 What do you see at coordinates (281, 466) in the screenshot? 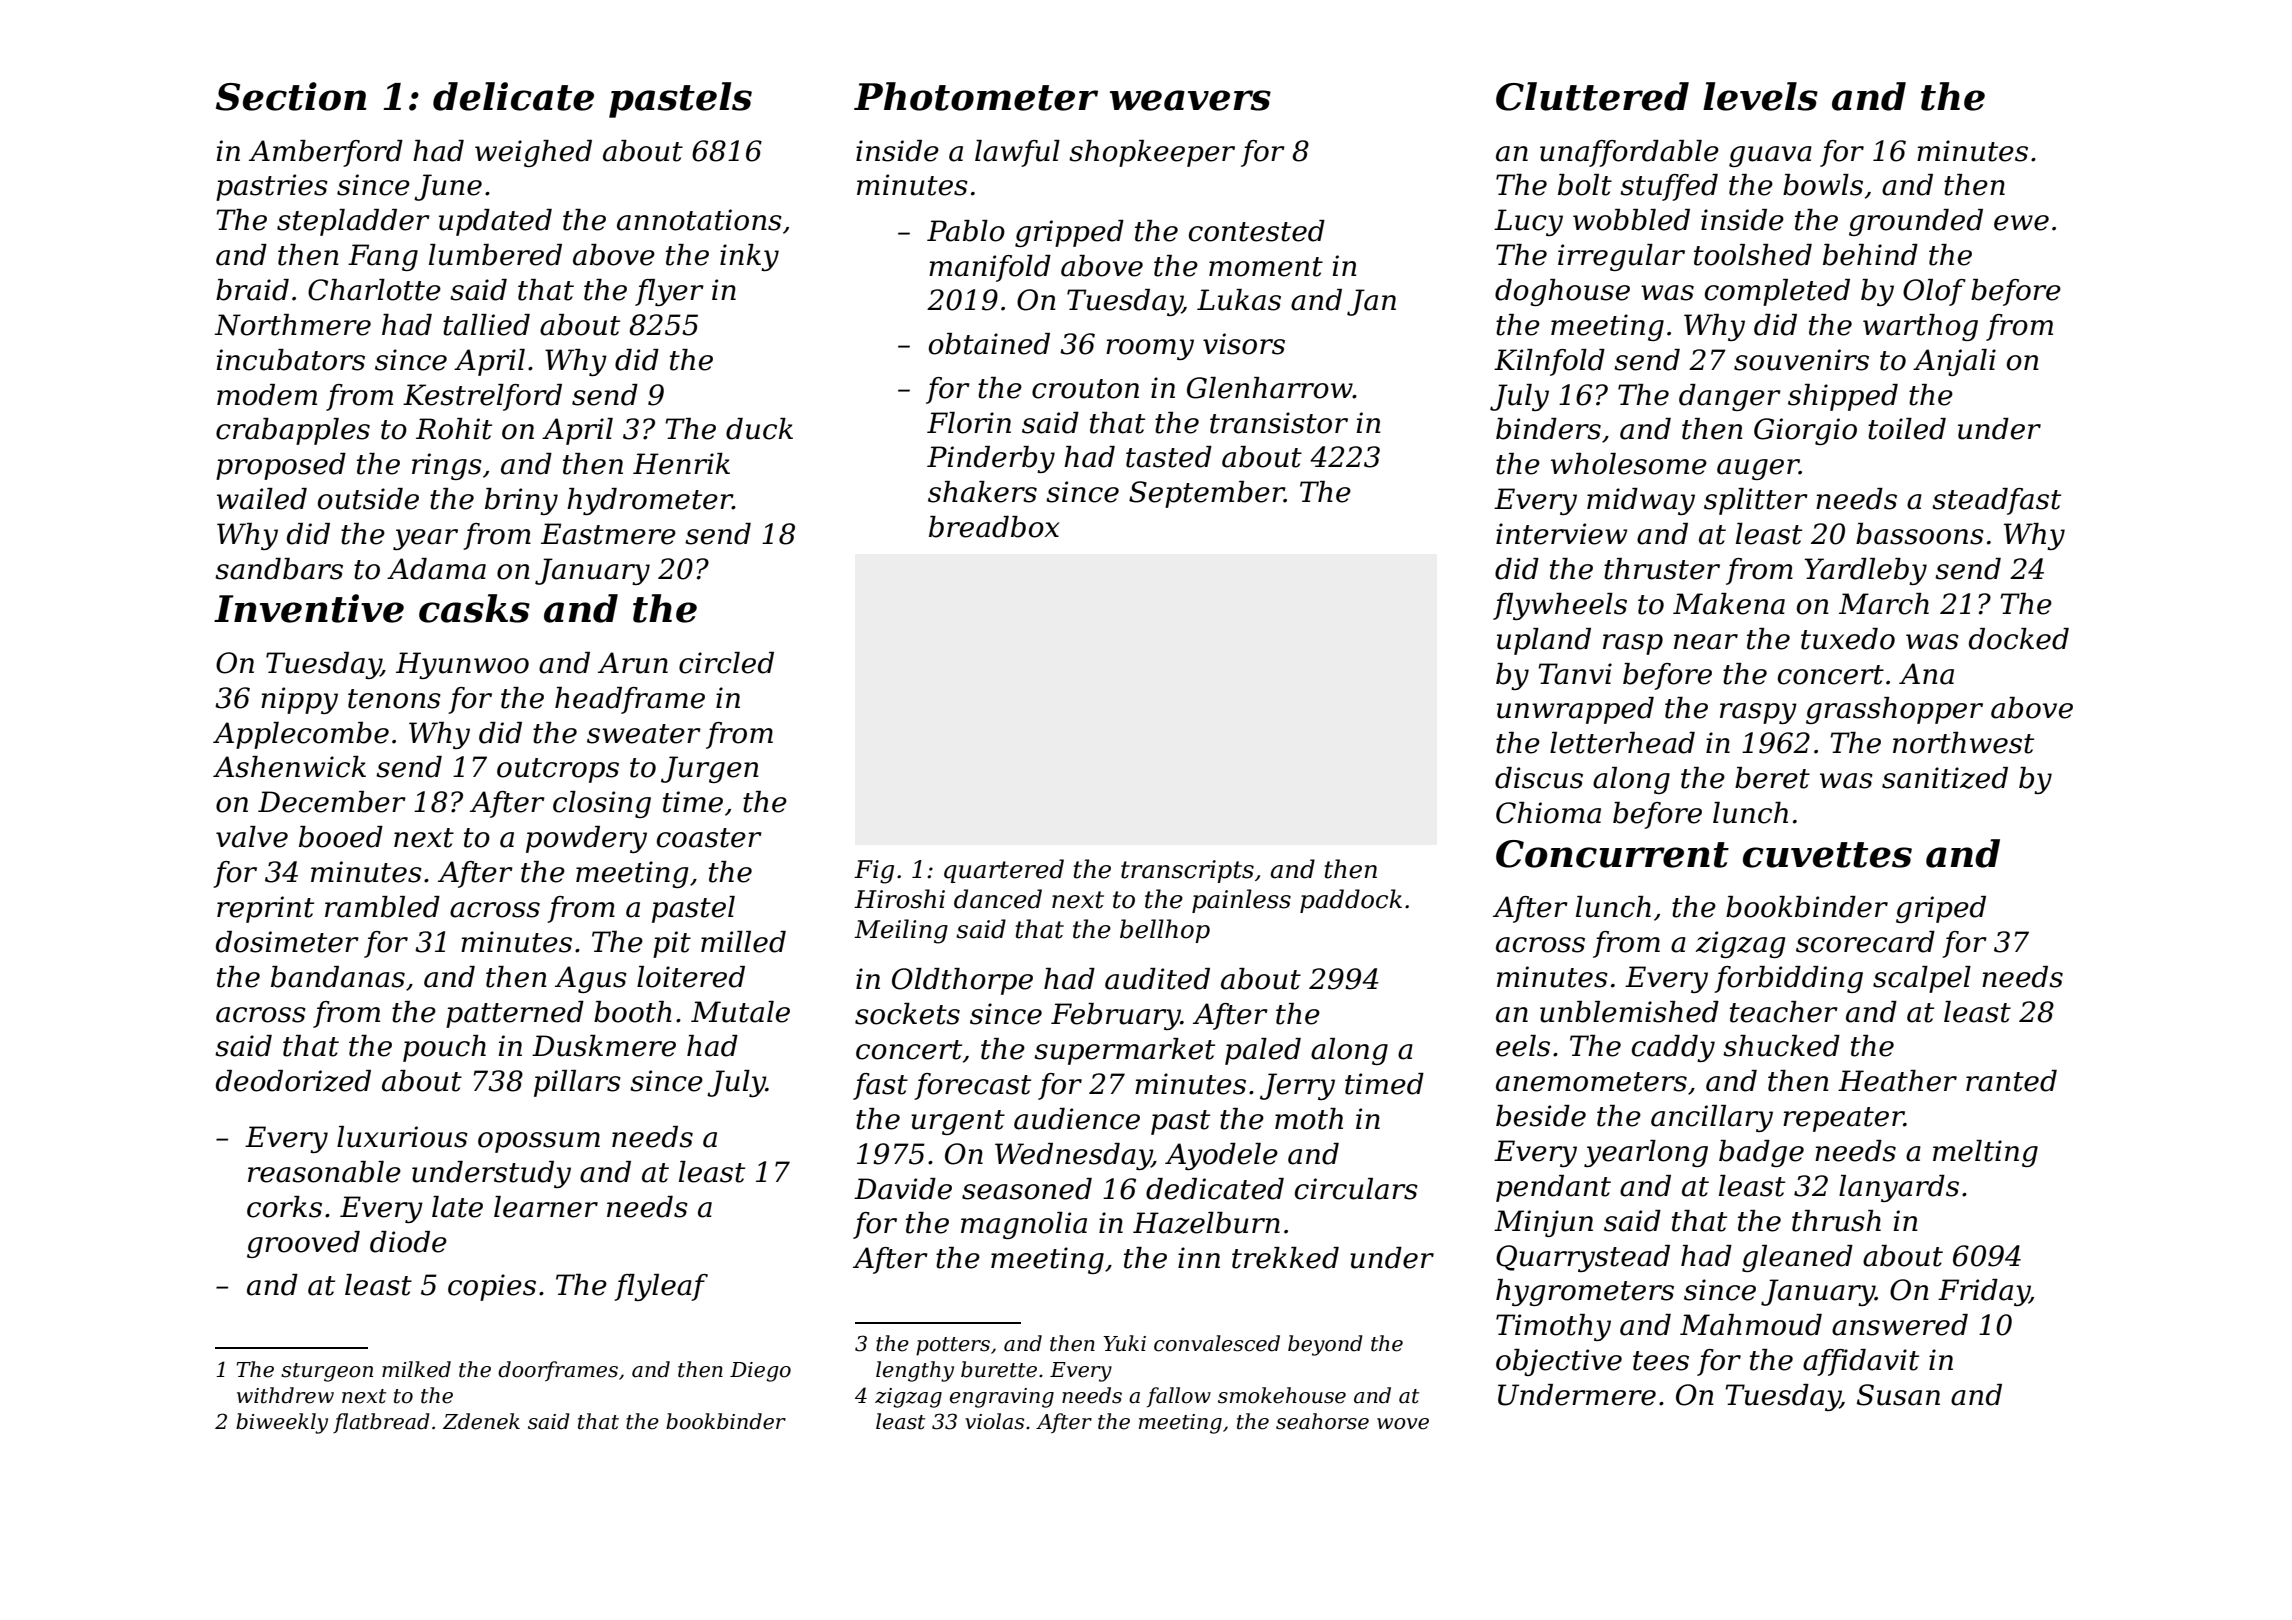
I see `proposed` at bounding box center [281, 466].
